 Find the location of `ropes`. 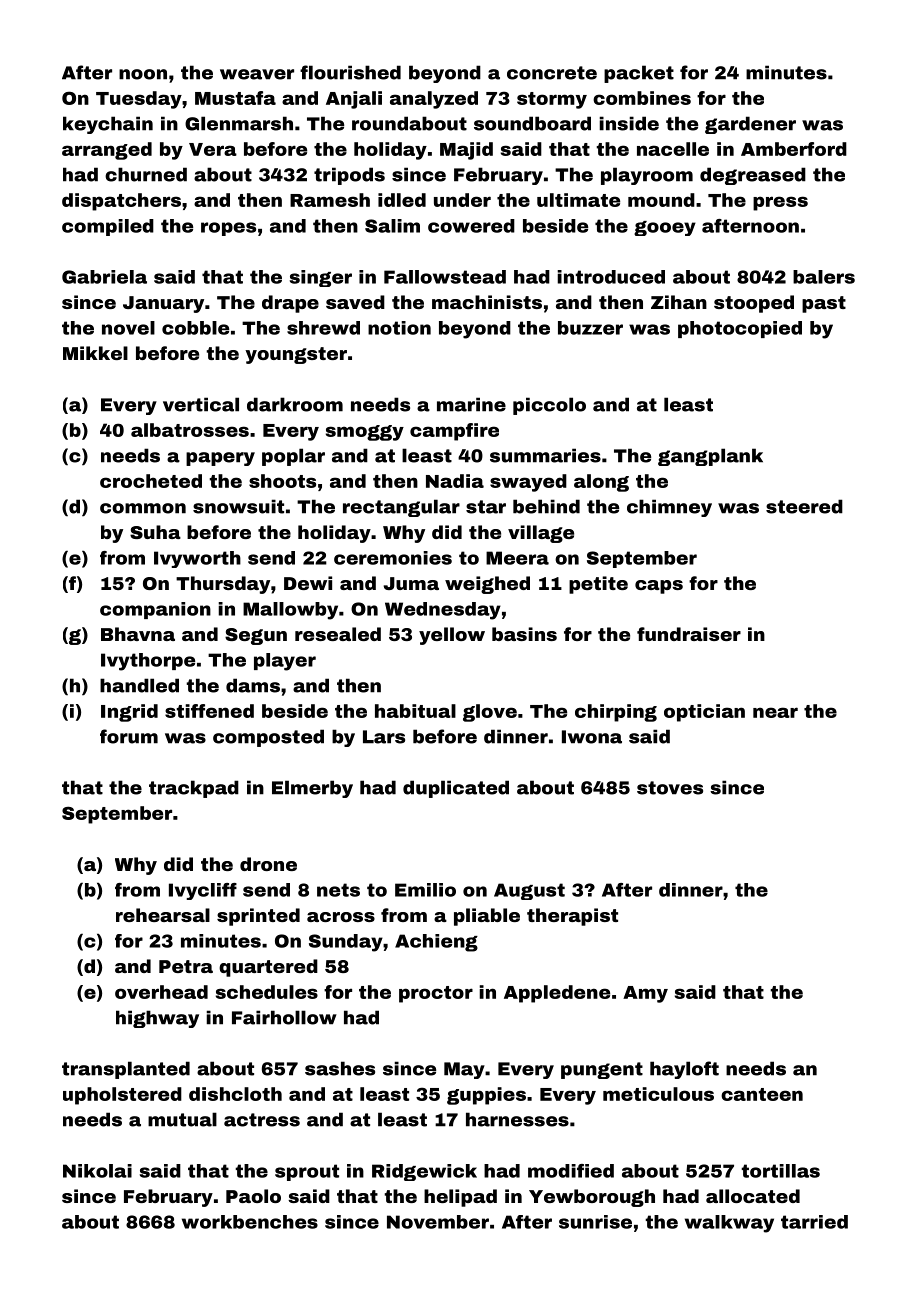

ropes is located at coordinates (228, 229).
